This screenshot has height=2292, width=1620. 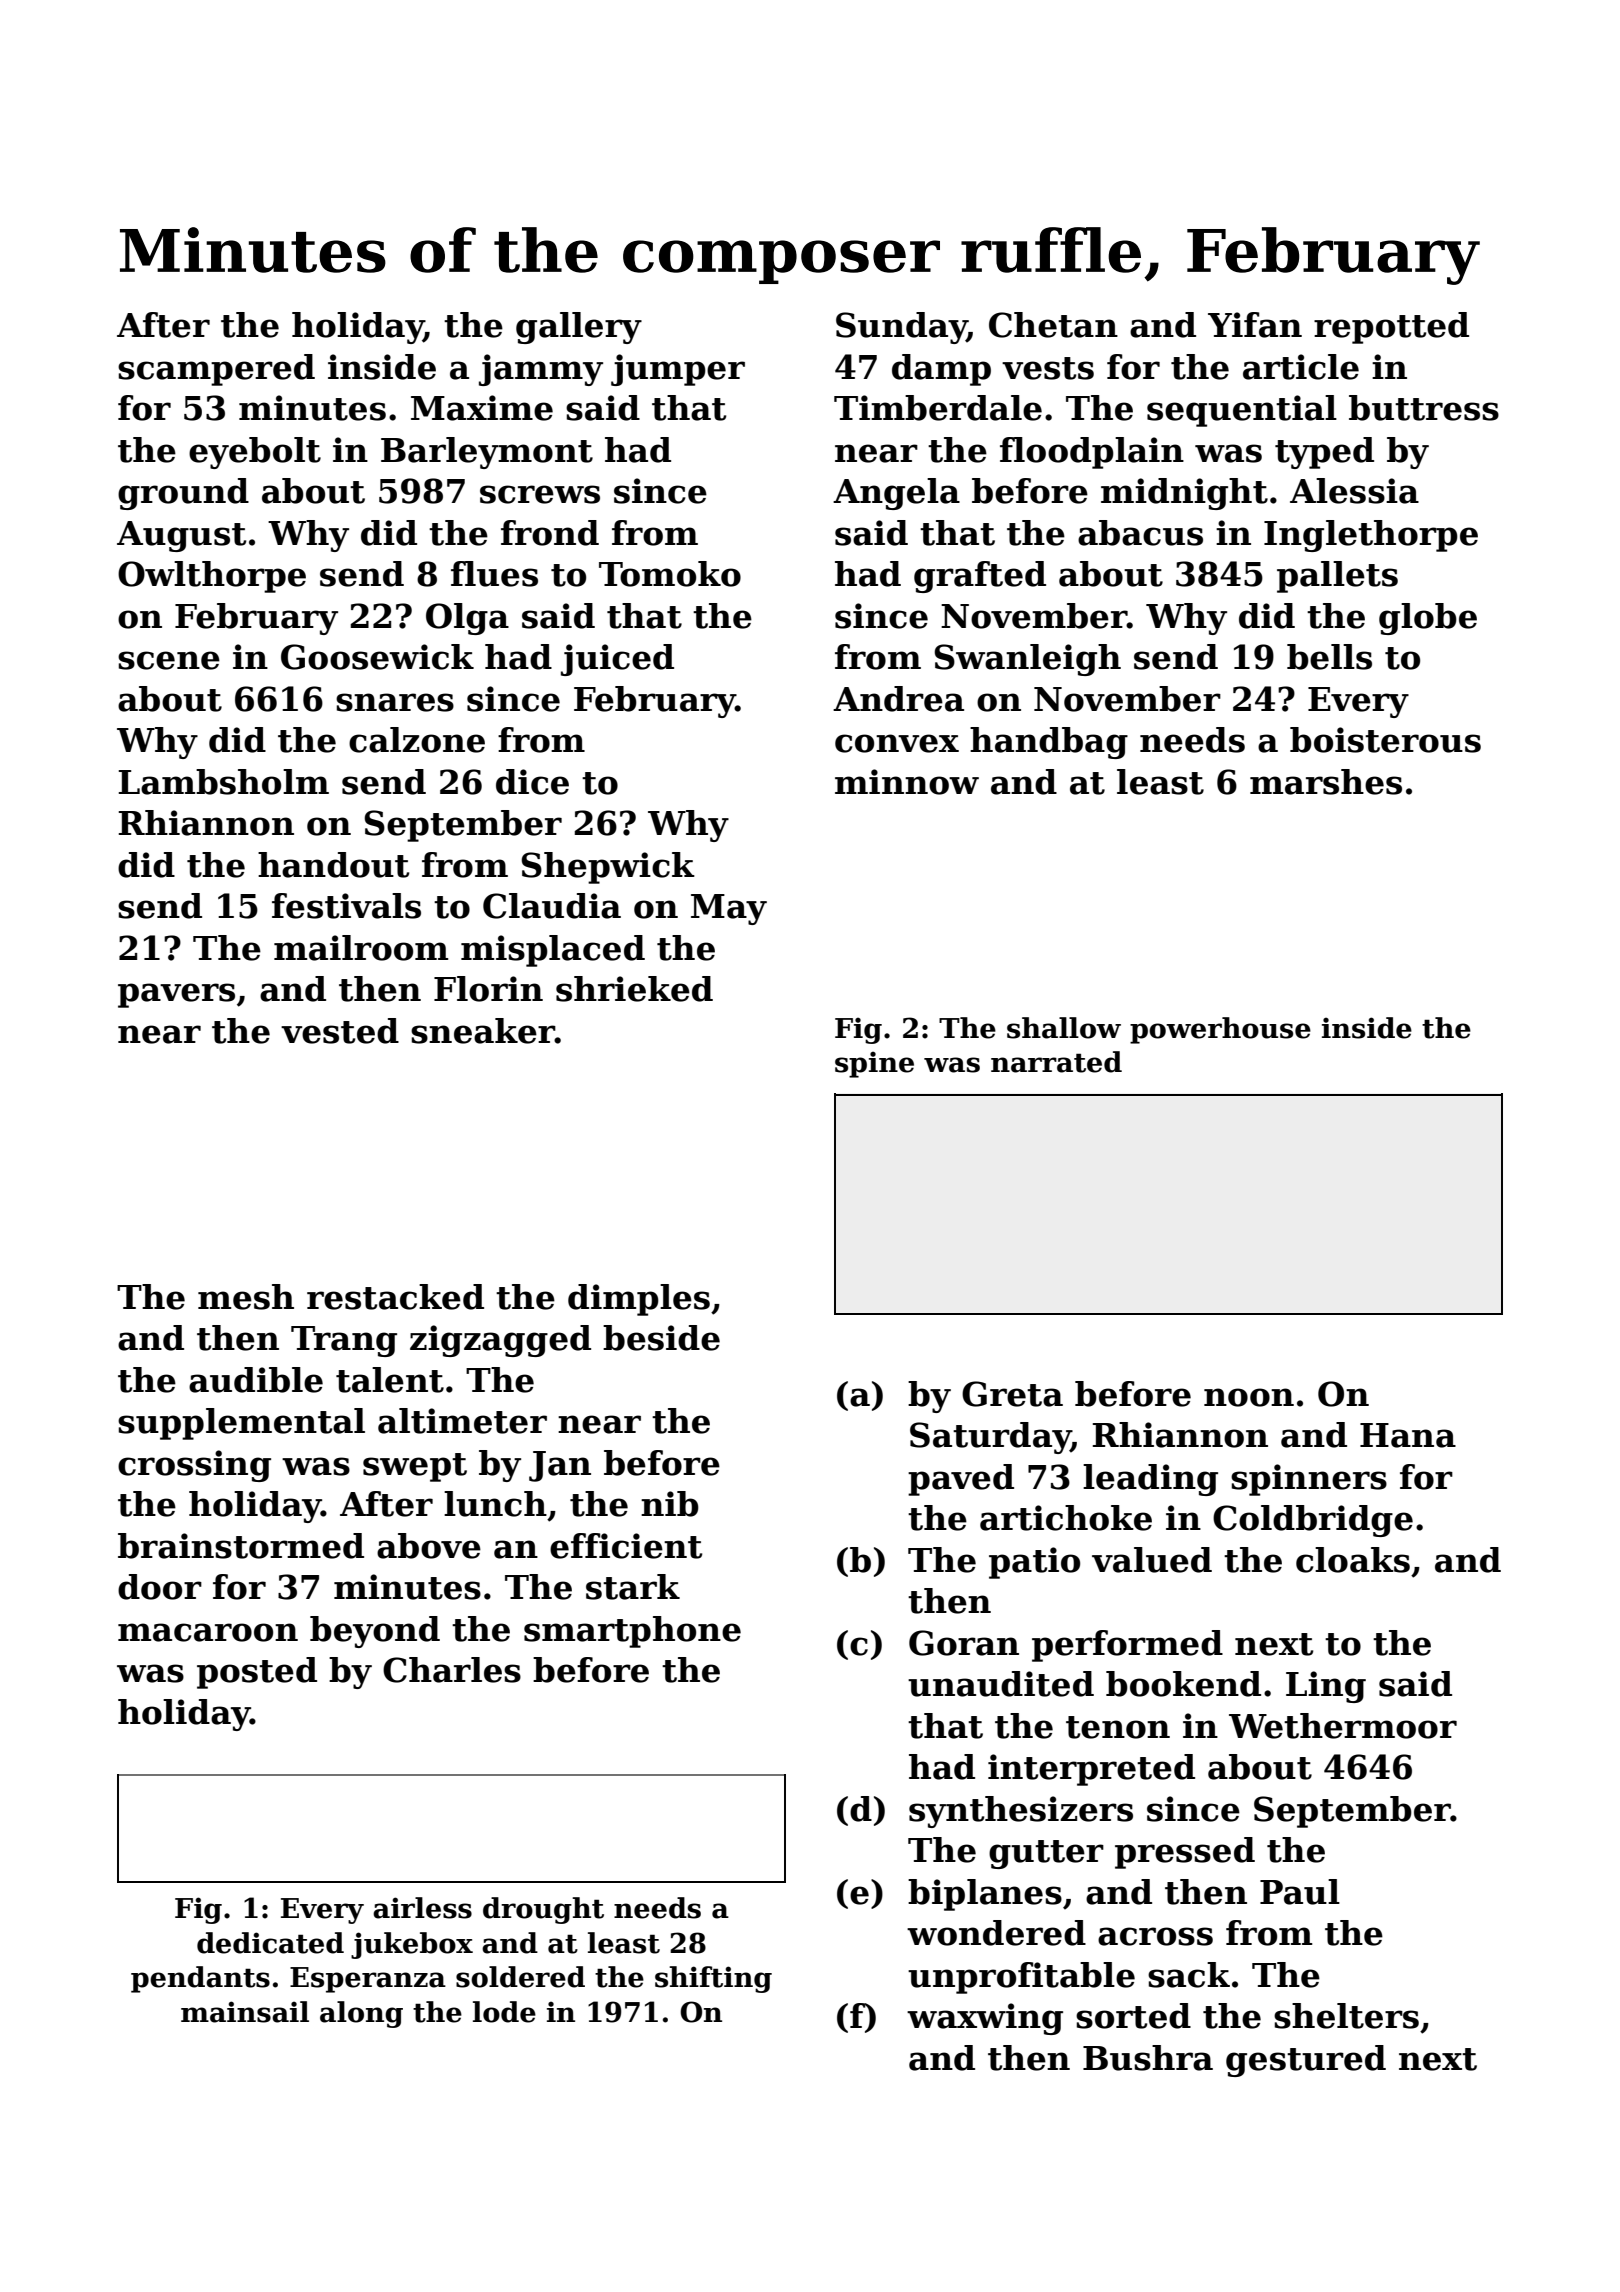 I want to click on mailroom, so click(x=361, y=948).
